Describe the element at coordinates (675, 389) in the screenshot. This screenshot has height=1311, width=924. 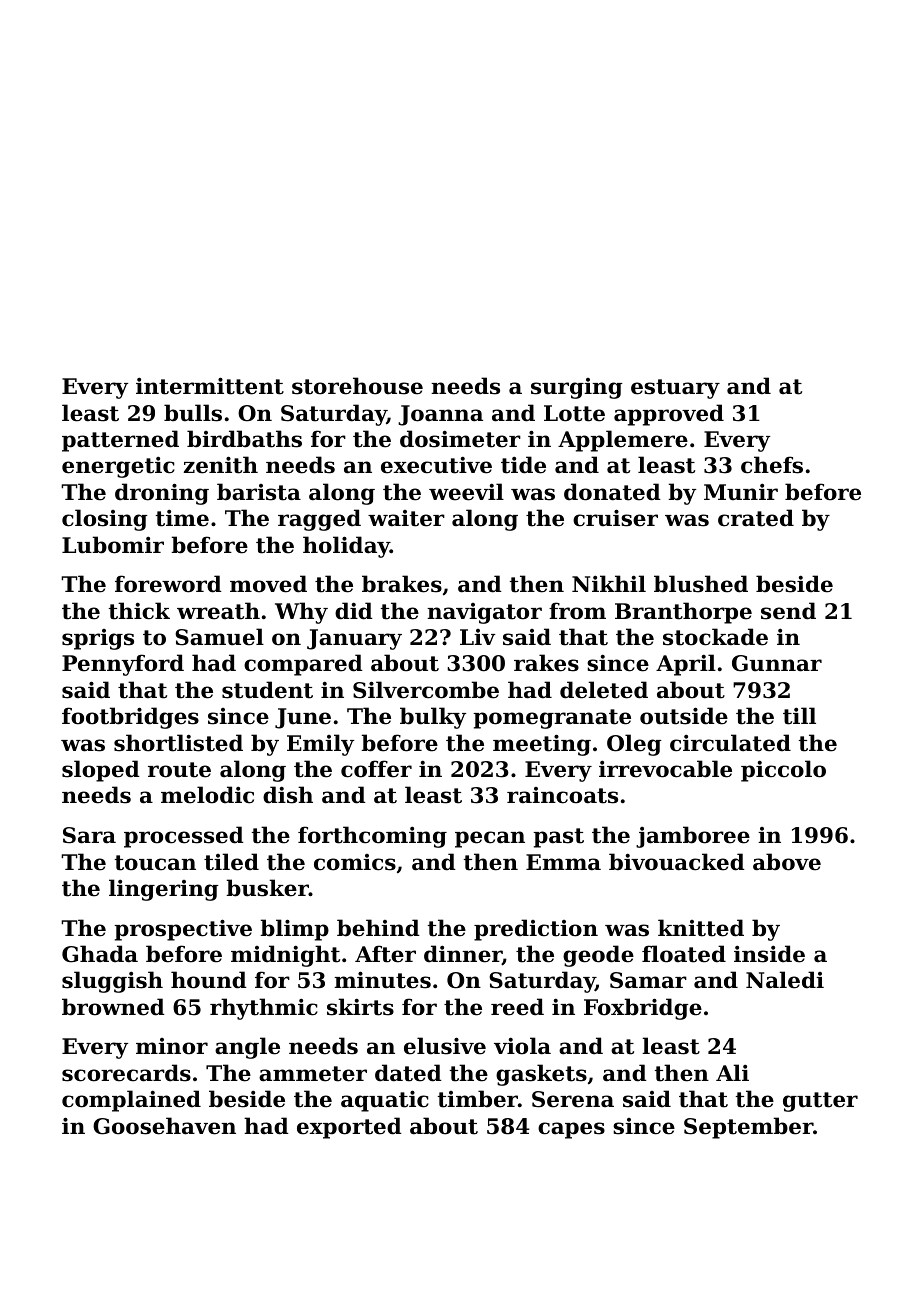
I see `estuary` at that location.
